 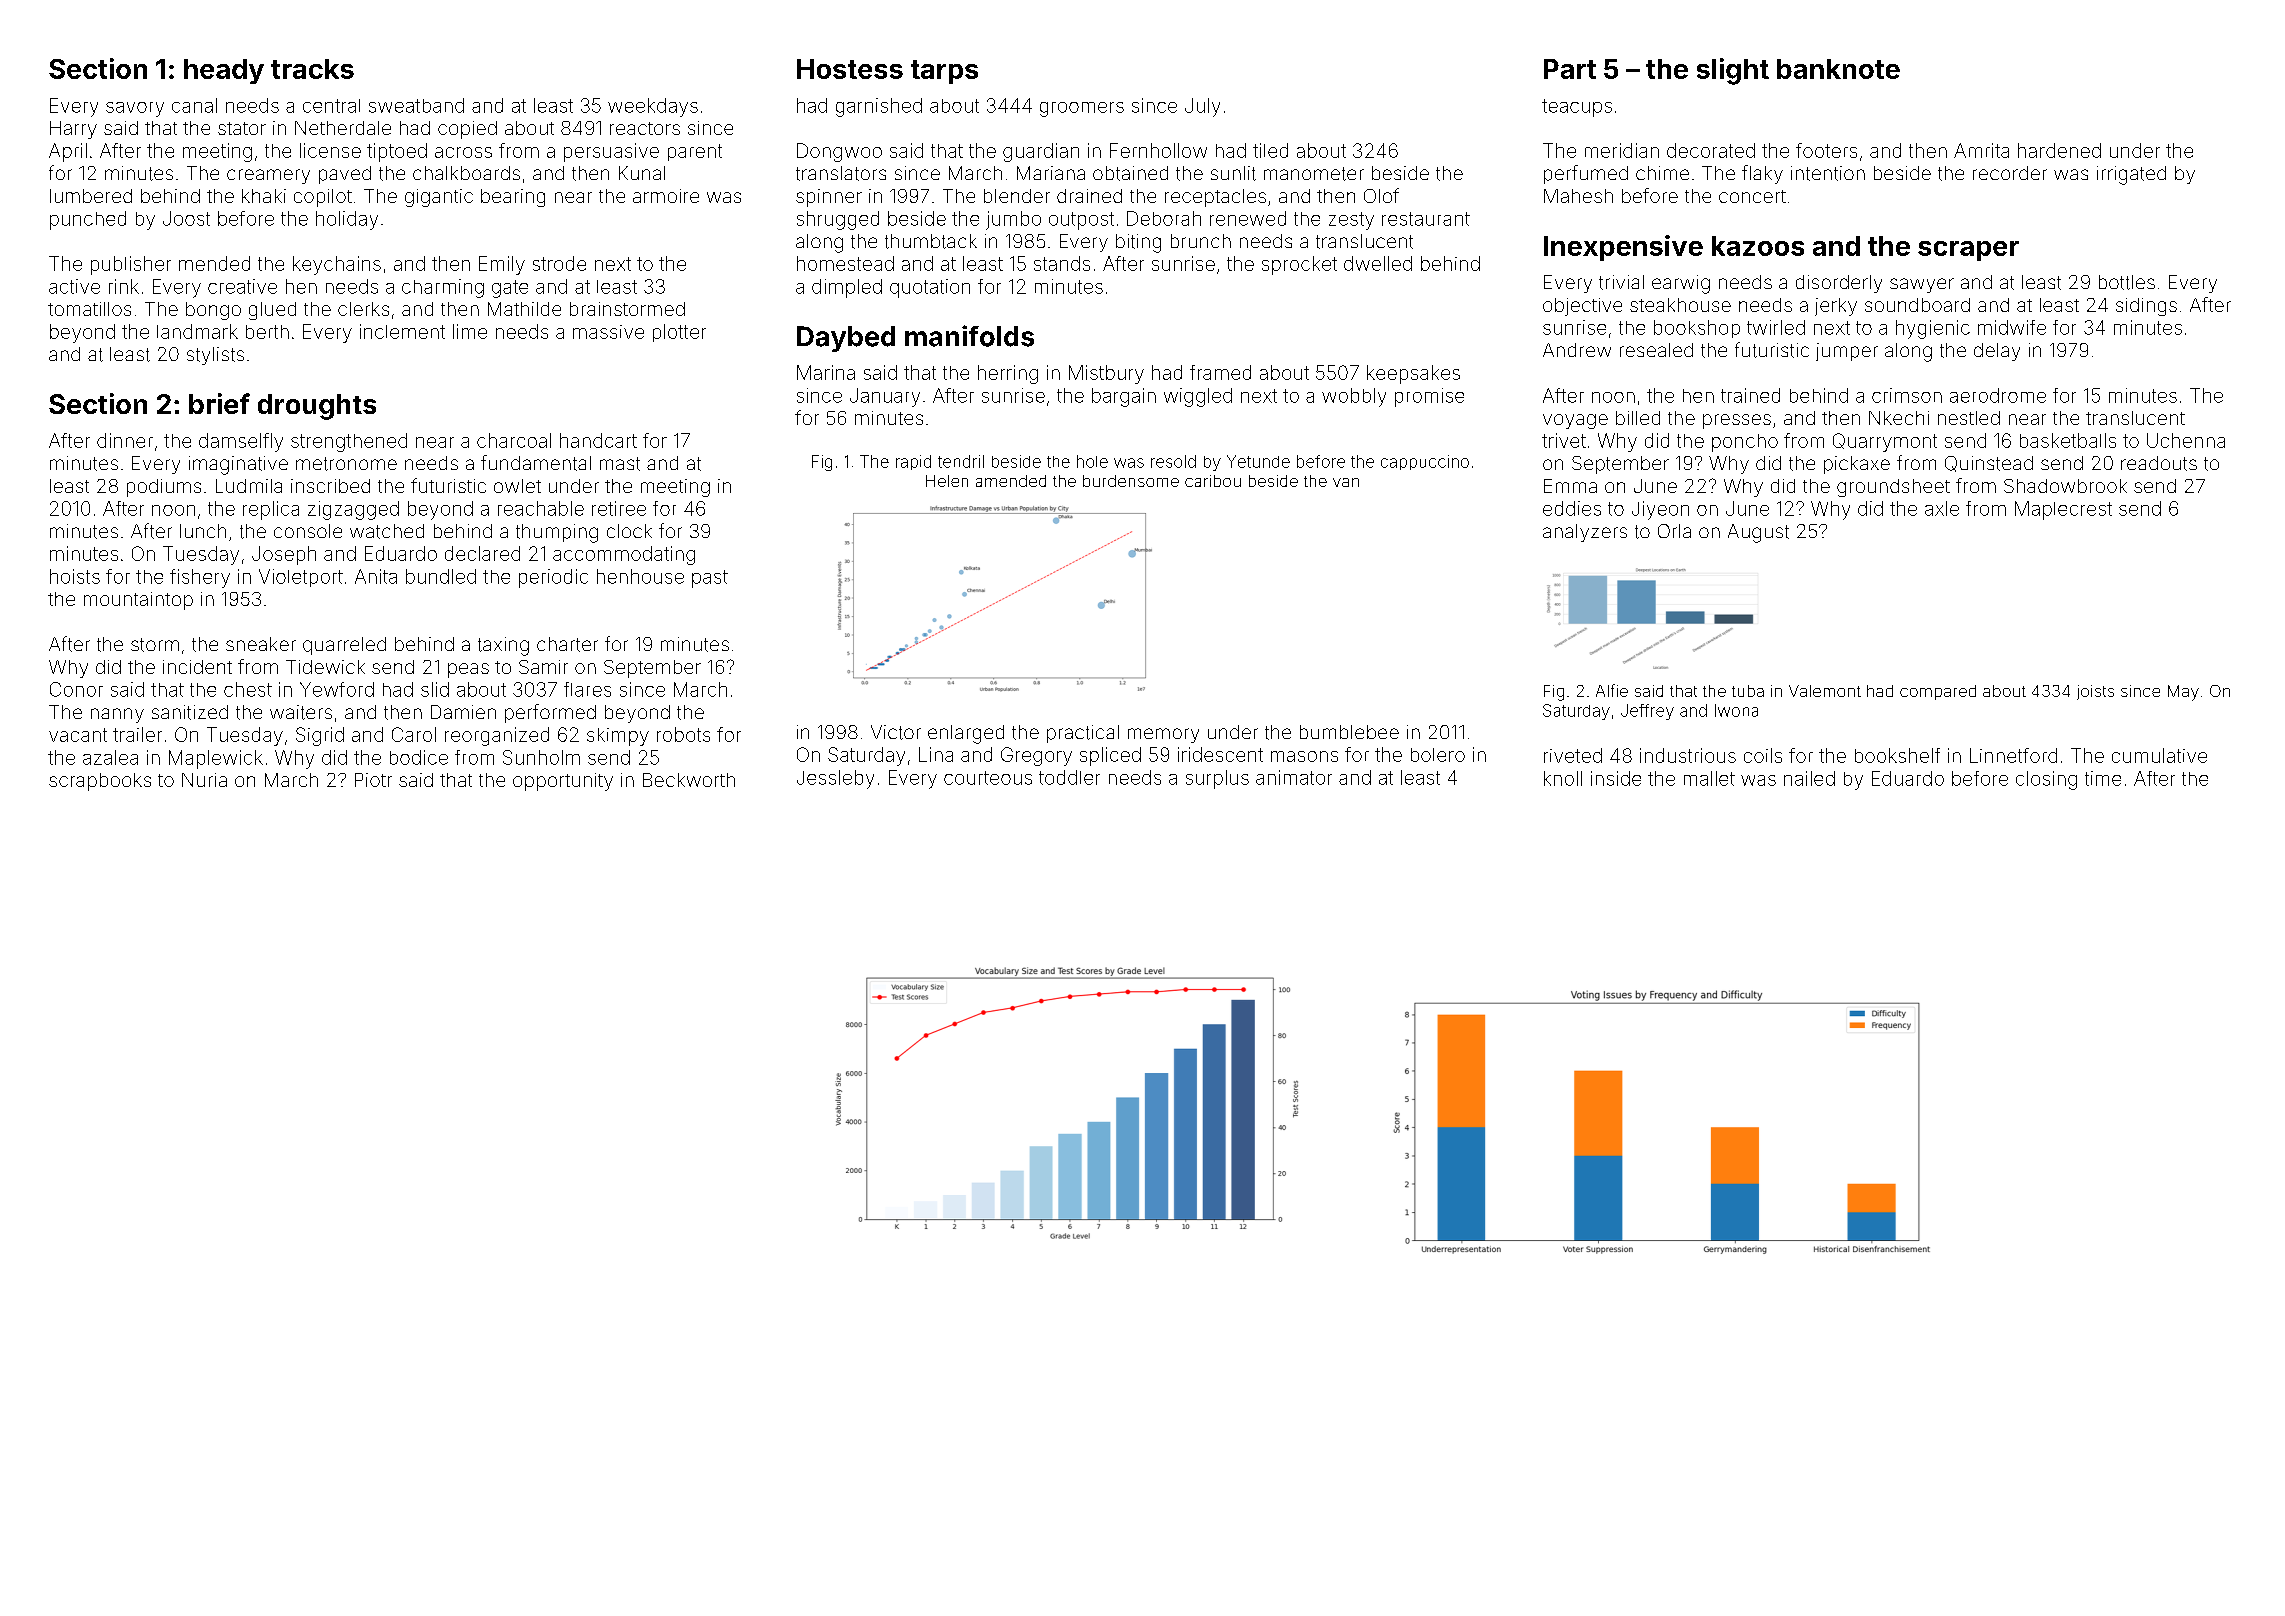 What do you see at coordinates (502, 265) in the screenshot?
I see `Emily` at bounding box center [502, 265].
